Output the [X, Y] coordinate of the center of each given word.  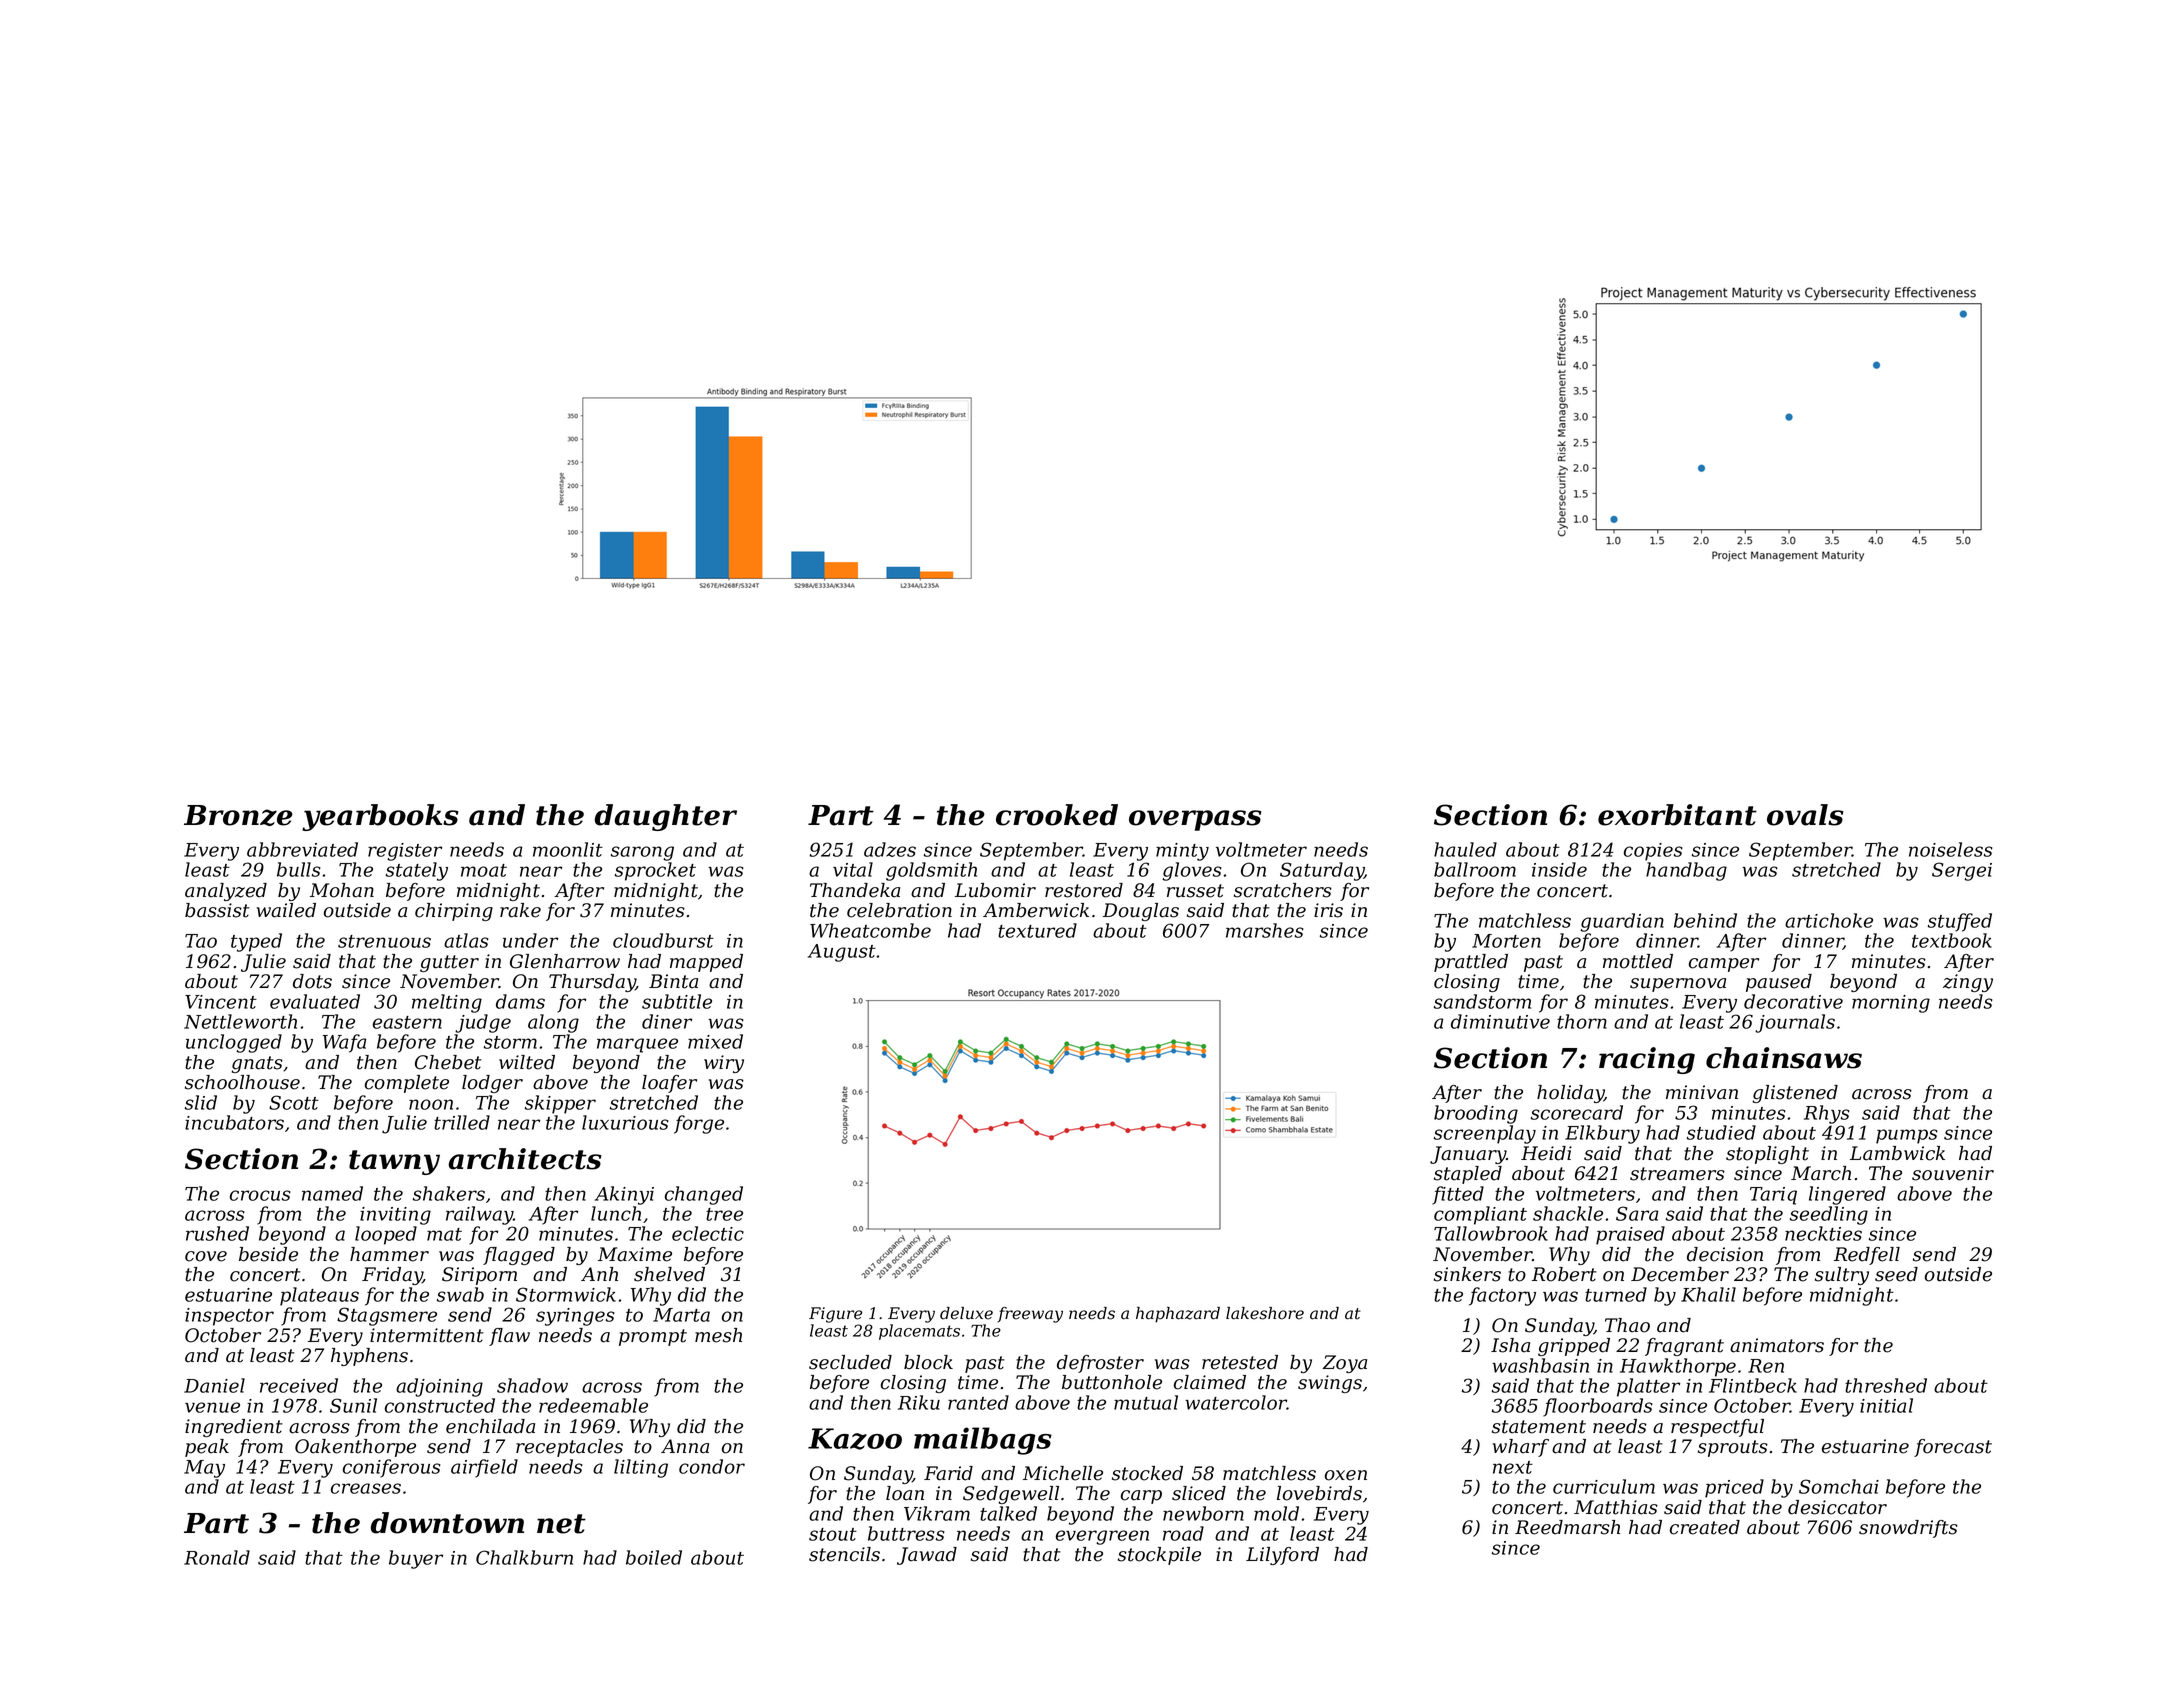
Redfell [1867, 1256]
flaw [509, 1337]
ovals [1805, 815]
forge [699, 1124]
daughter [666, 817]
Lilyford [1282, 1556]
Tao [201, 941]
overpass [1195, 820]
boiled [654, 1557]
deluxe [966, 1313]
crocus [260, 1195]
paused [1779, 983]
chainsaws [1784, 1058]
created [1705, 1527]
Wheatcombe [870, 930]
